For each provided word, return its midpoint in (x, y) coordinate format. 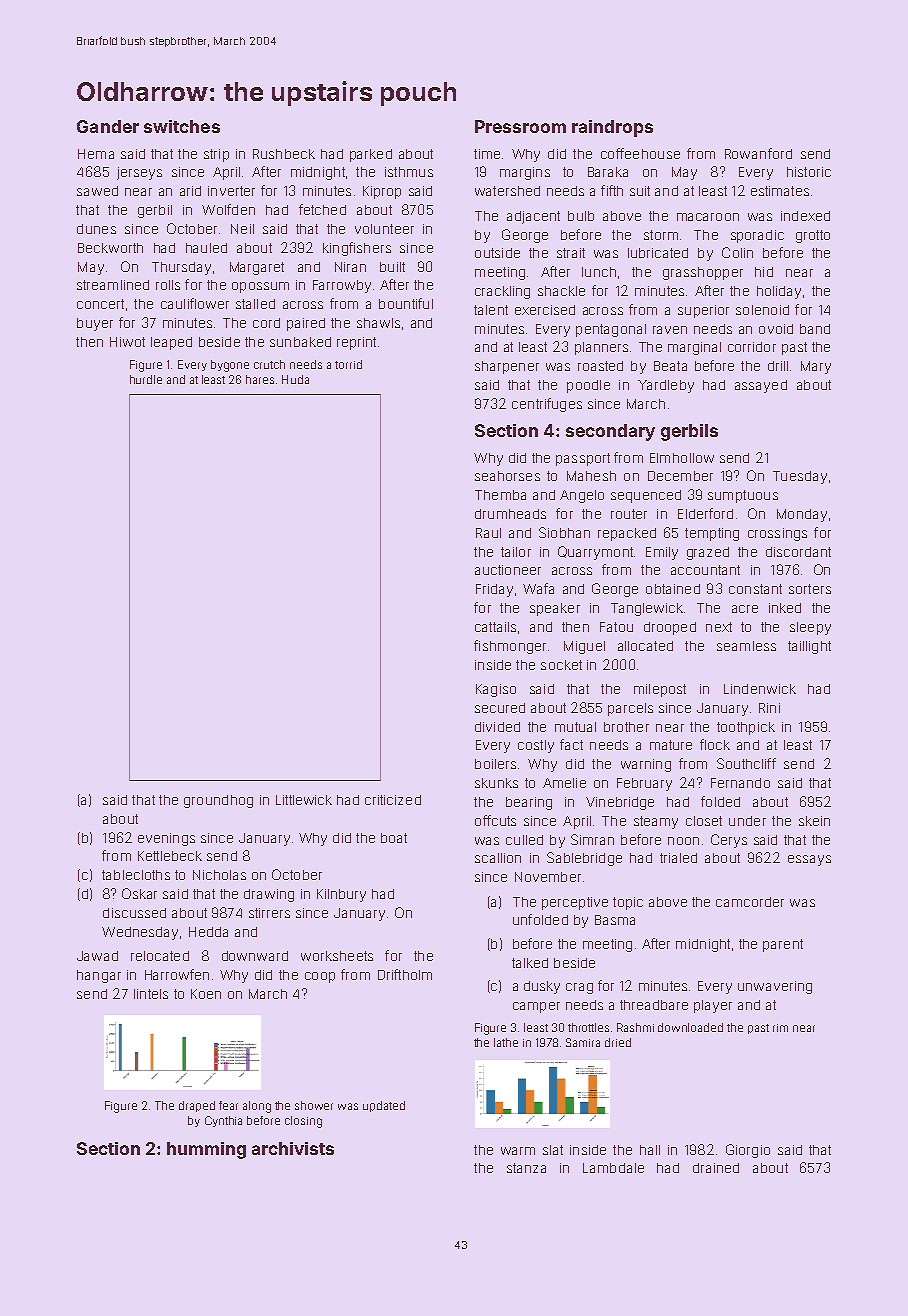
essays (809, 860)
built (392, 267)
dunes (96, 229)
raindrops (612, 128)
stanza (526, 1168)
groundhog (218, 801)
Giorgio (748, 1151)
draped (197, 1106)
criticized (393, 800)
